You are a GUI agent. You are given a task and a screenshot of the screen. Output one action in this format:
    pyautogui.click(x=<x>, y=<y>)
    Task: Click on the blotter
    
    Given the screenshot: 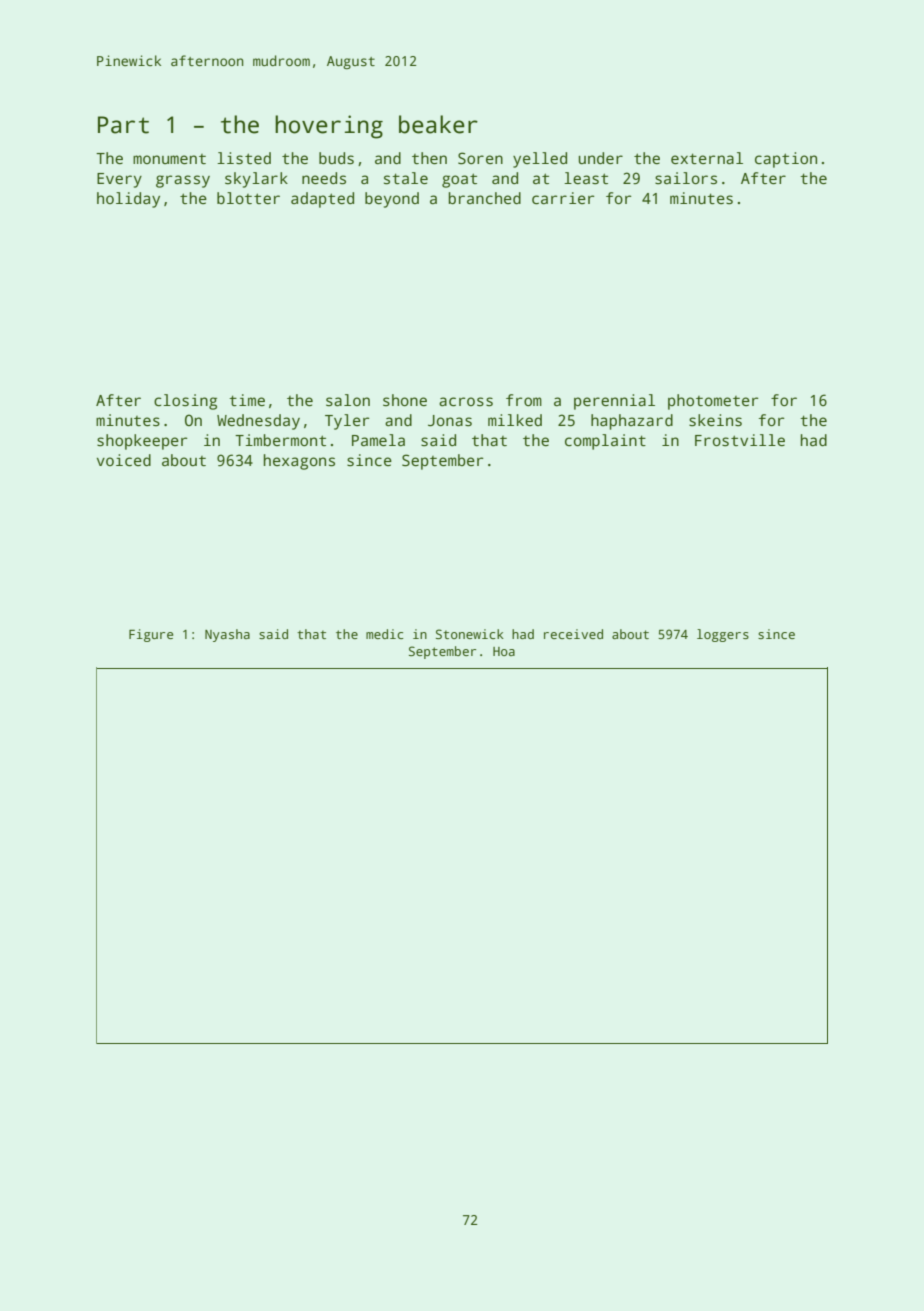 What is the action you would take?
    pyautogui.click(x=248, y=198)
